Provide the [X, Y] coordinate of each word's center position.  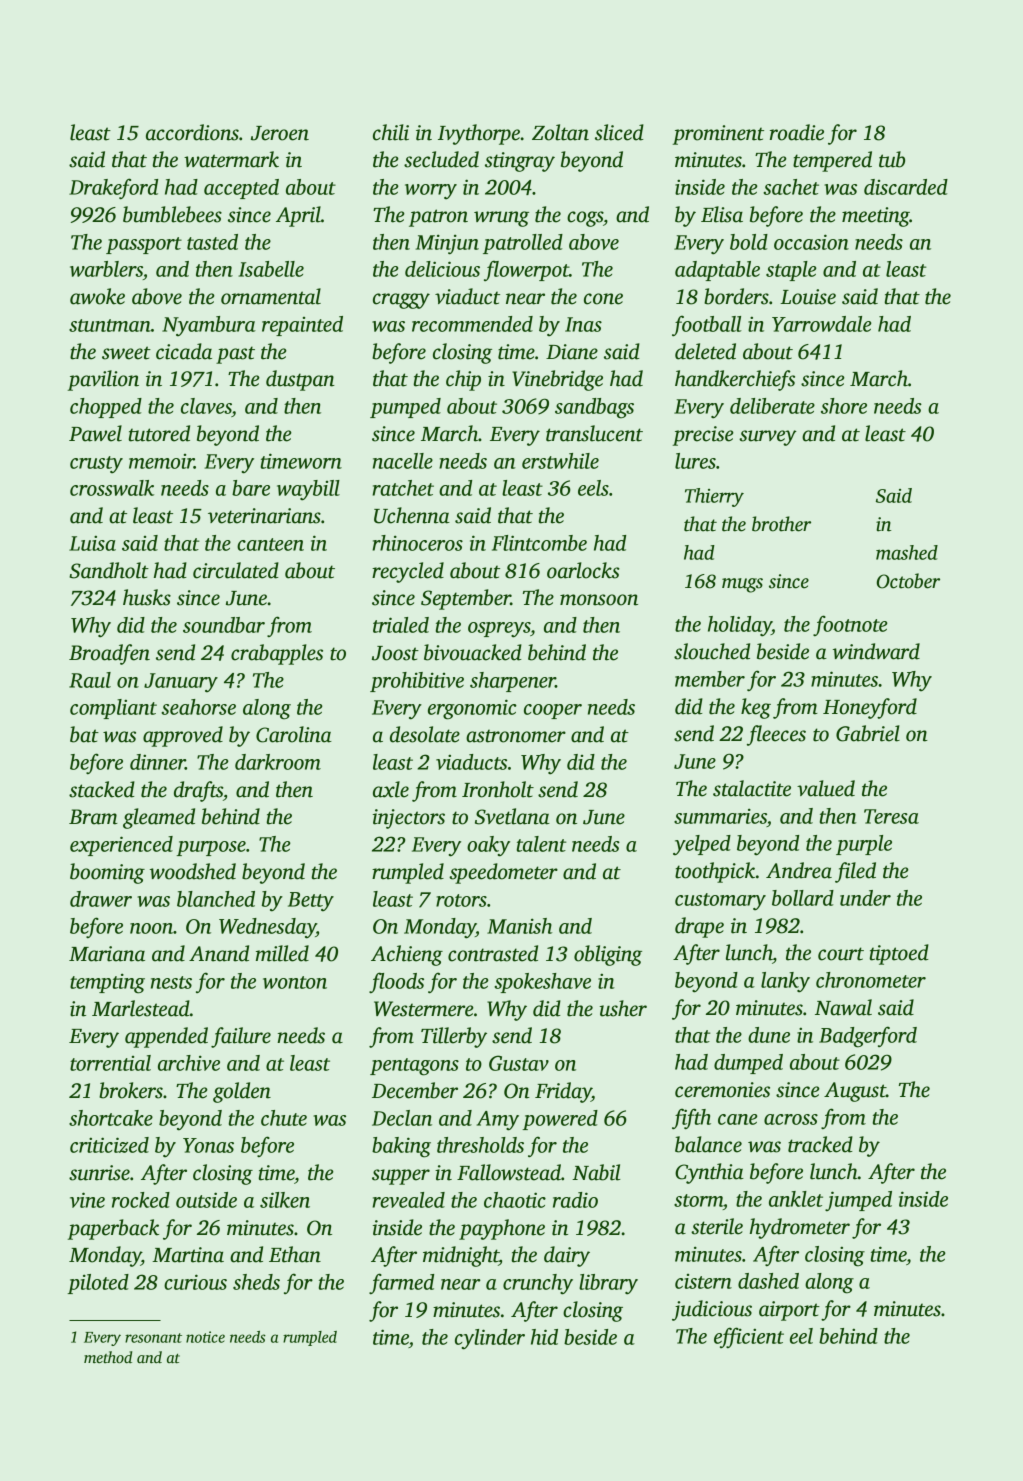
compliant [113, 709]
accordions [192, 132]
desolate [425, 734]
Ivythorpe [479, 134]
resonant [153, 1338]
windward [876, 651]
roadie [797, 132]
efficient [749, 1337]
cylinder [490, 1339]
